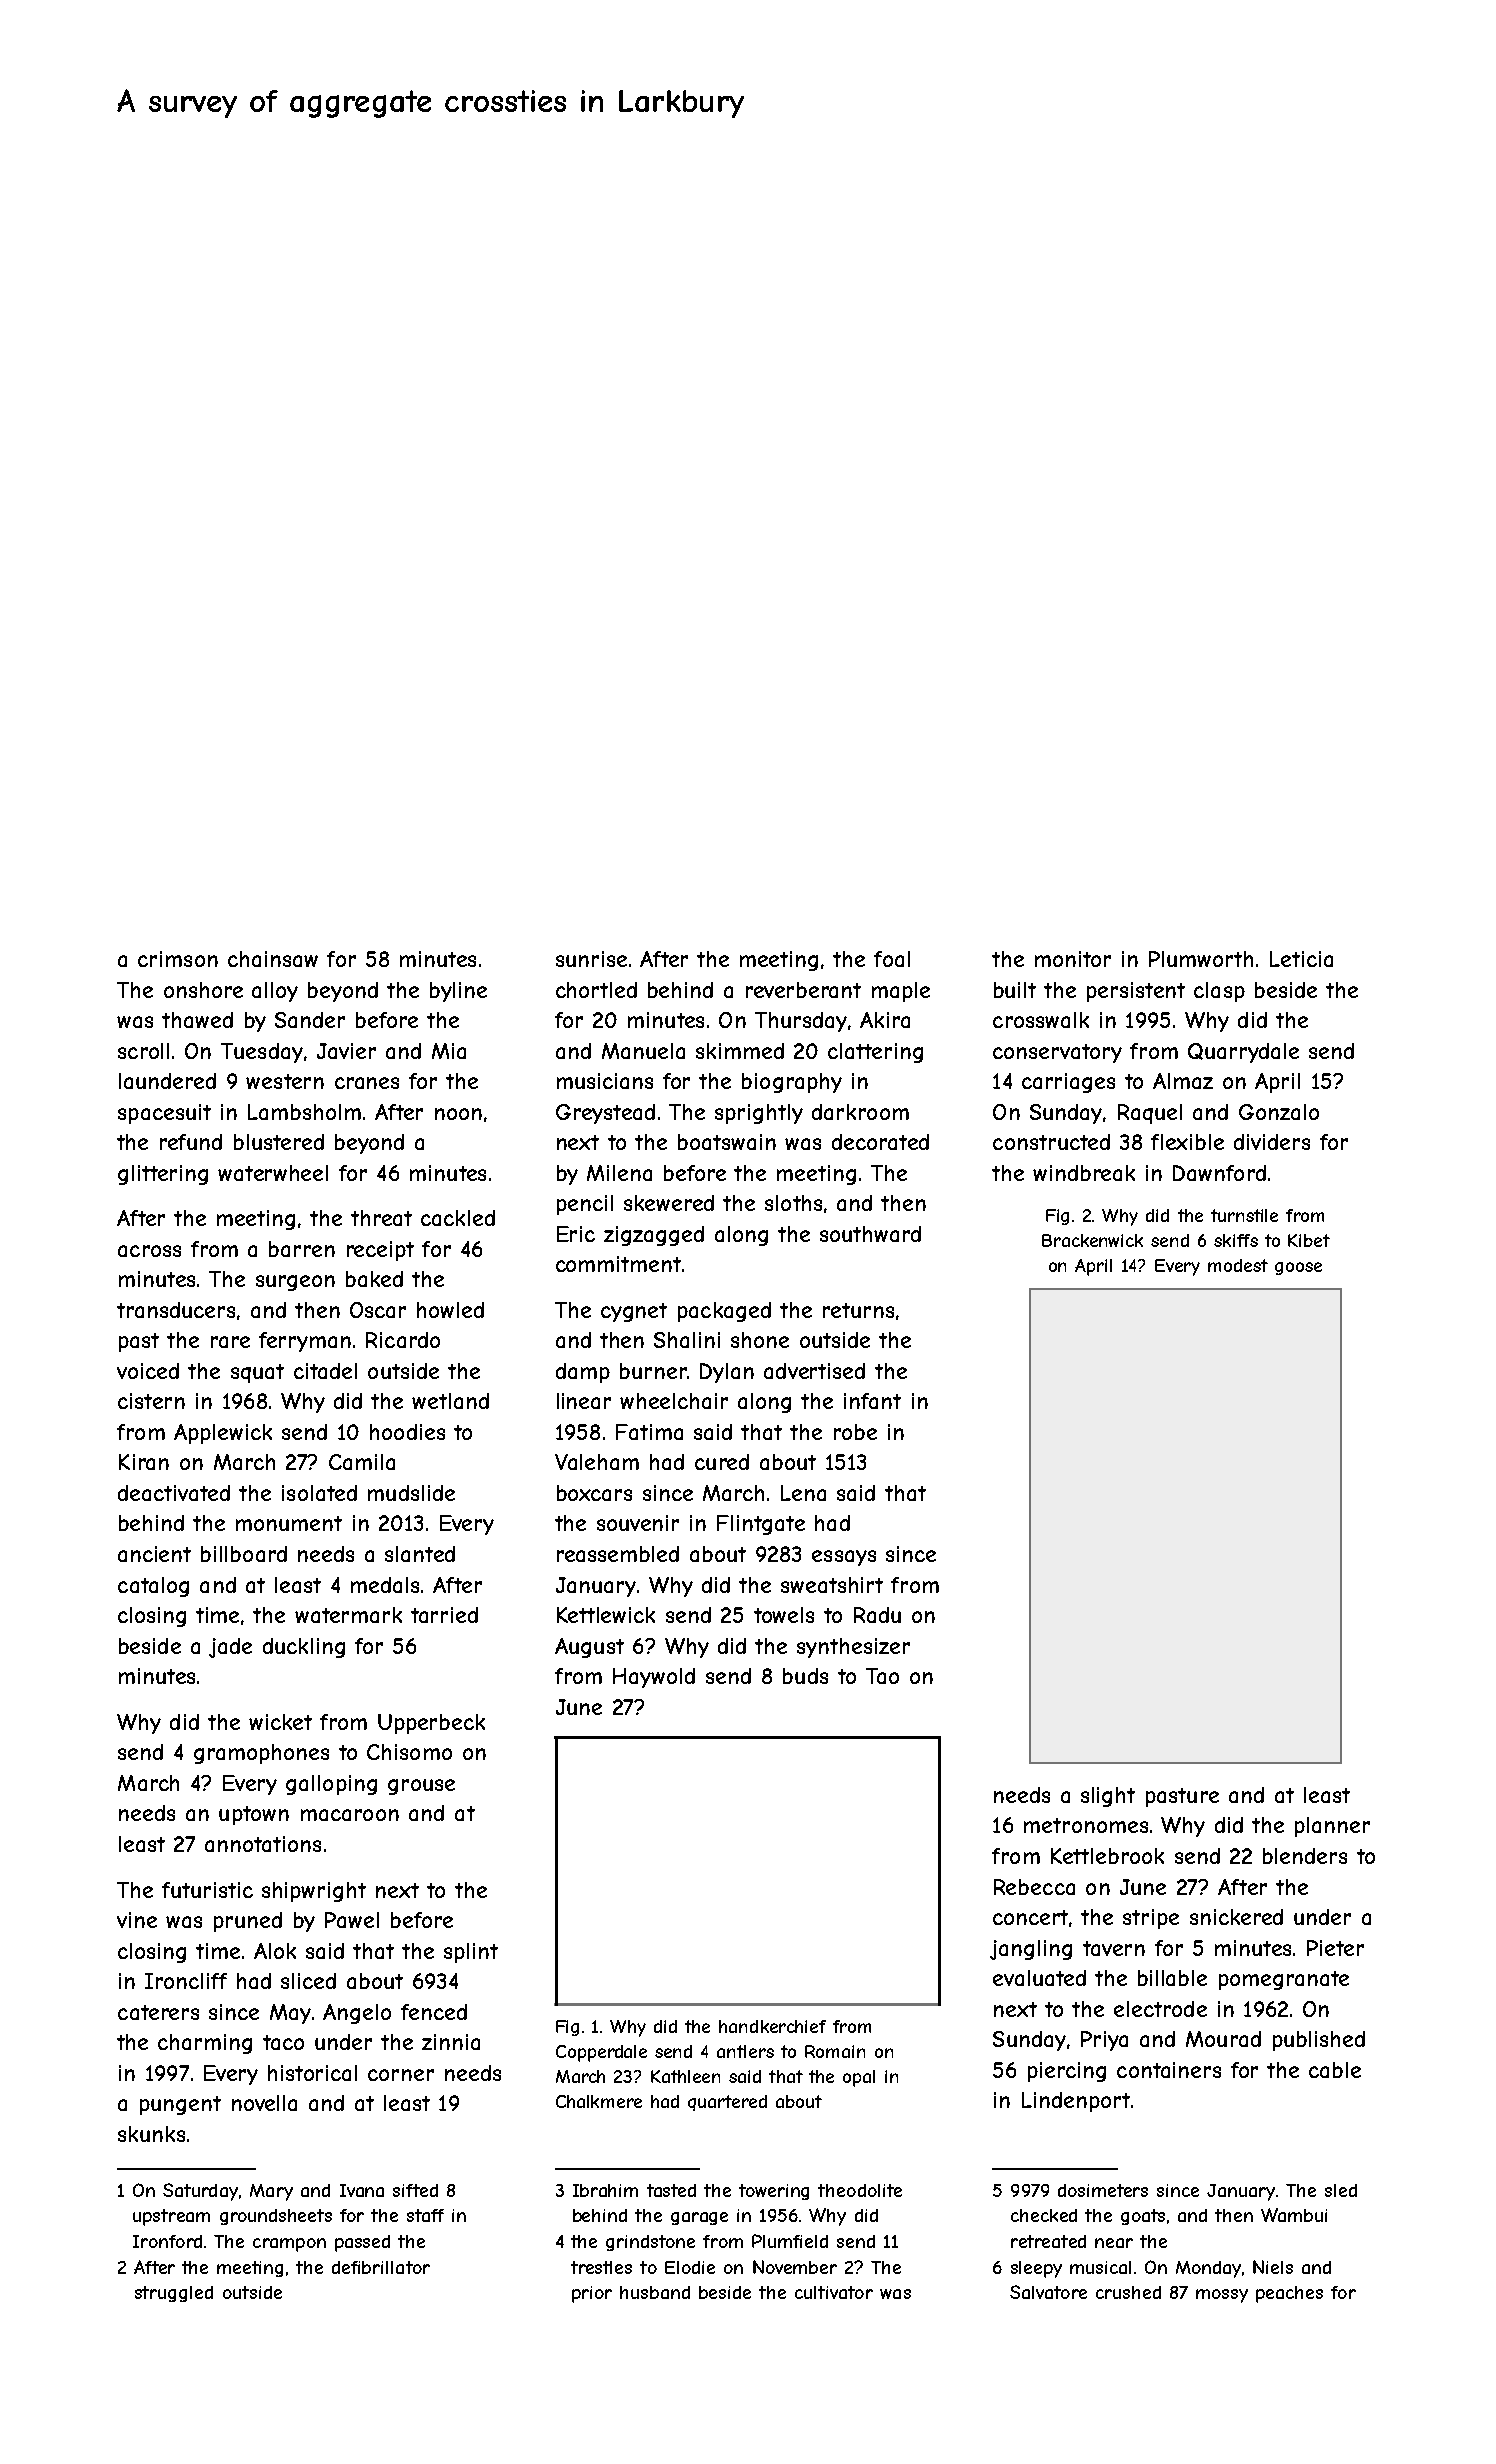 The height and width of the image is (2464, 1496). What do you see at coordinates (164, 1114) in the image?
I see `spacesuit` at bounding box center [164, 1114].
